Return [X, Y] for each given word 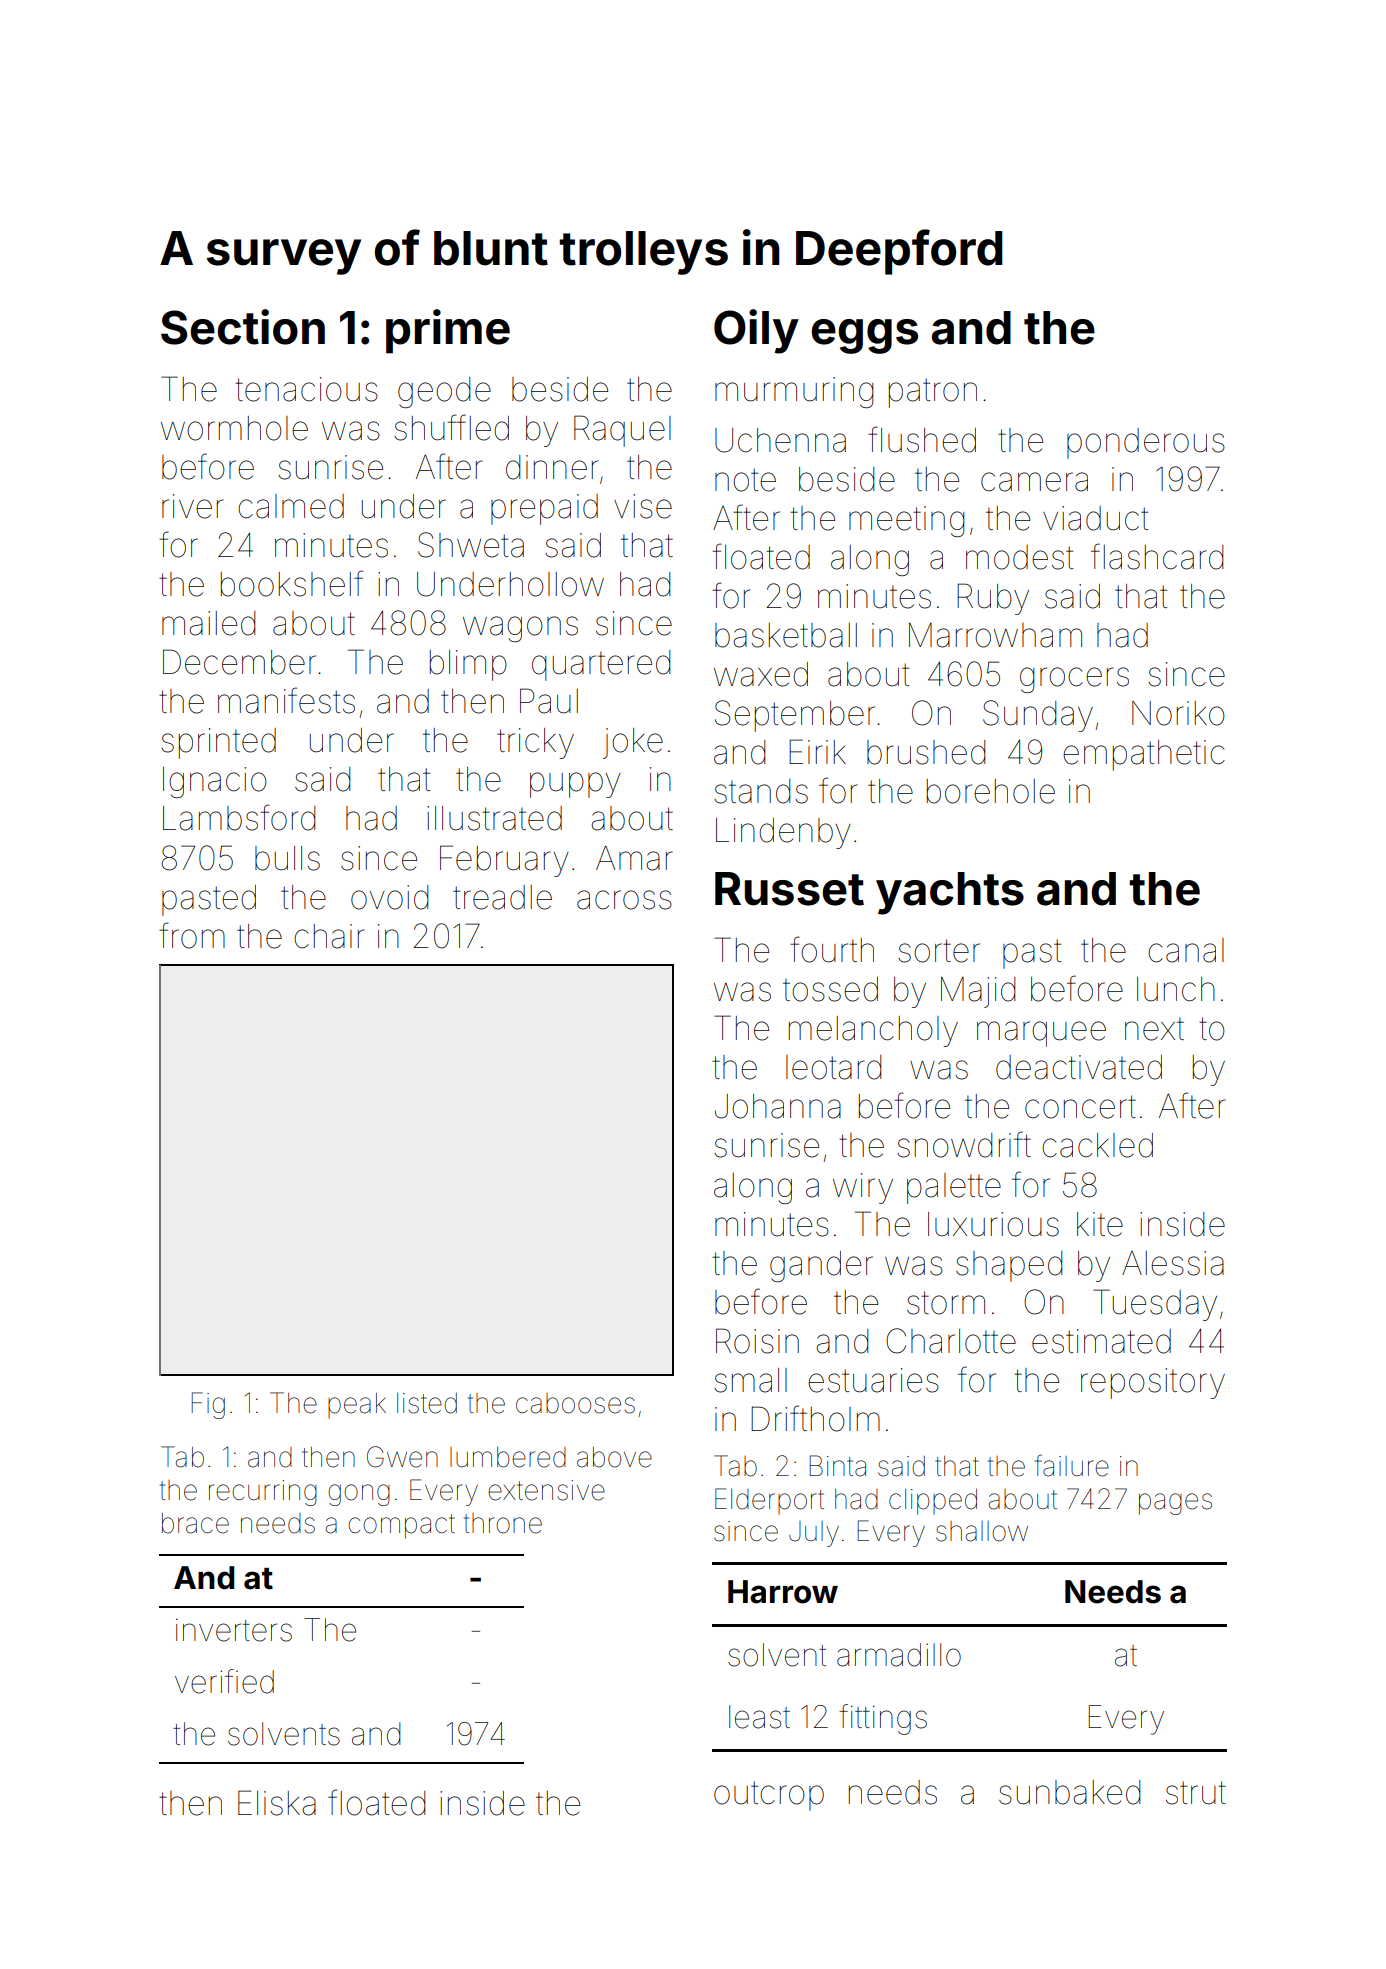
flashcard [1157, 556]
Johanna [778, 1106]
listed [427, 1403]
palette [954, 1188]
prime [448, 331]
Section [243, 327]
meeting [906, 521]
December [239, 662]
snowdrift [964, 1144]
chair [329, 936]
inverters [234, 1630]
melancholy [873, 1031]
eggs [864, 336]
